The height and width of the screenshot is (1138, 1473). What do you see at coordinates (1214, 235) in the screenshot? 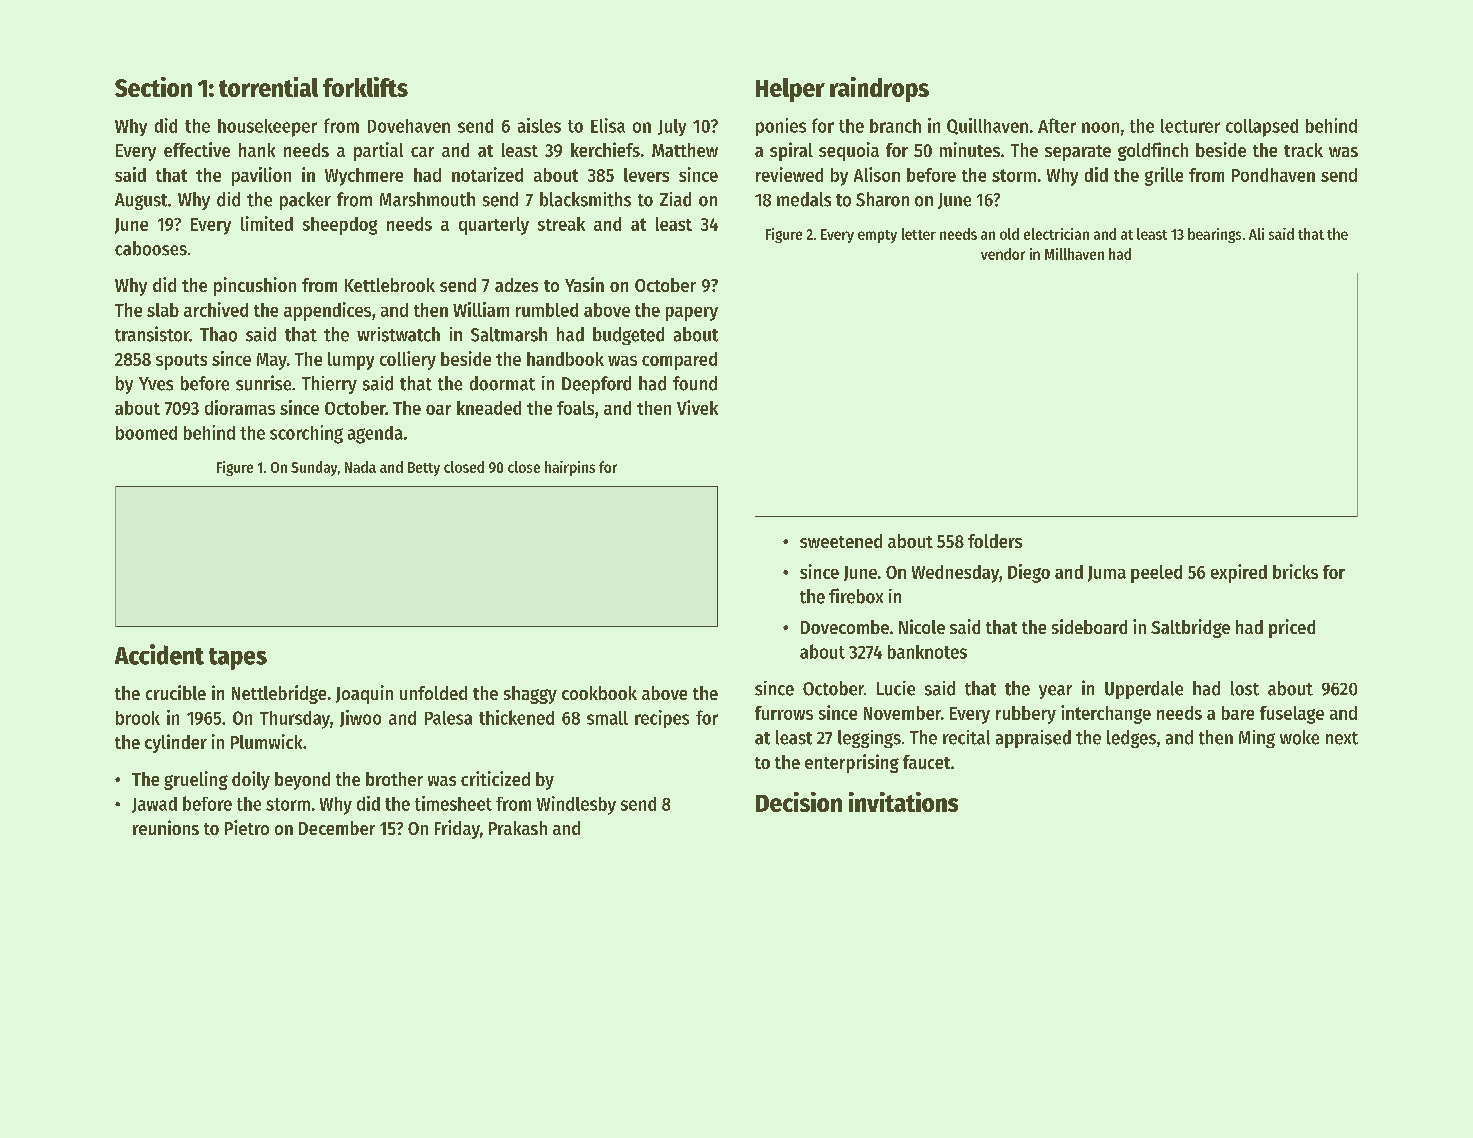
I see `bearings` at bounding box center [1214, 235].
